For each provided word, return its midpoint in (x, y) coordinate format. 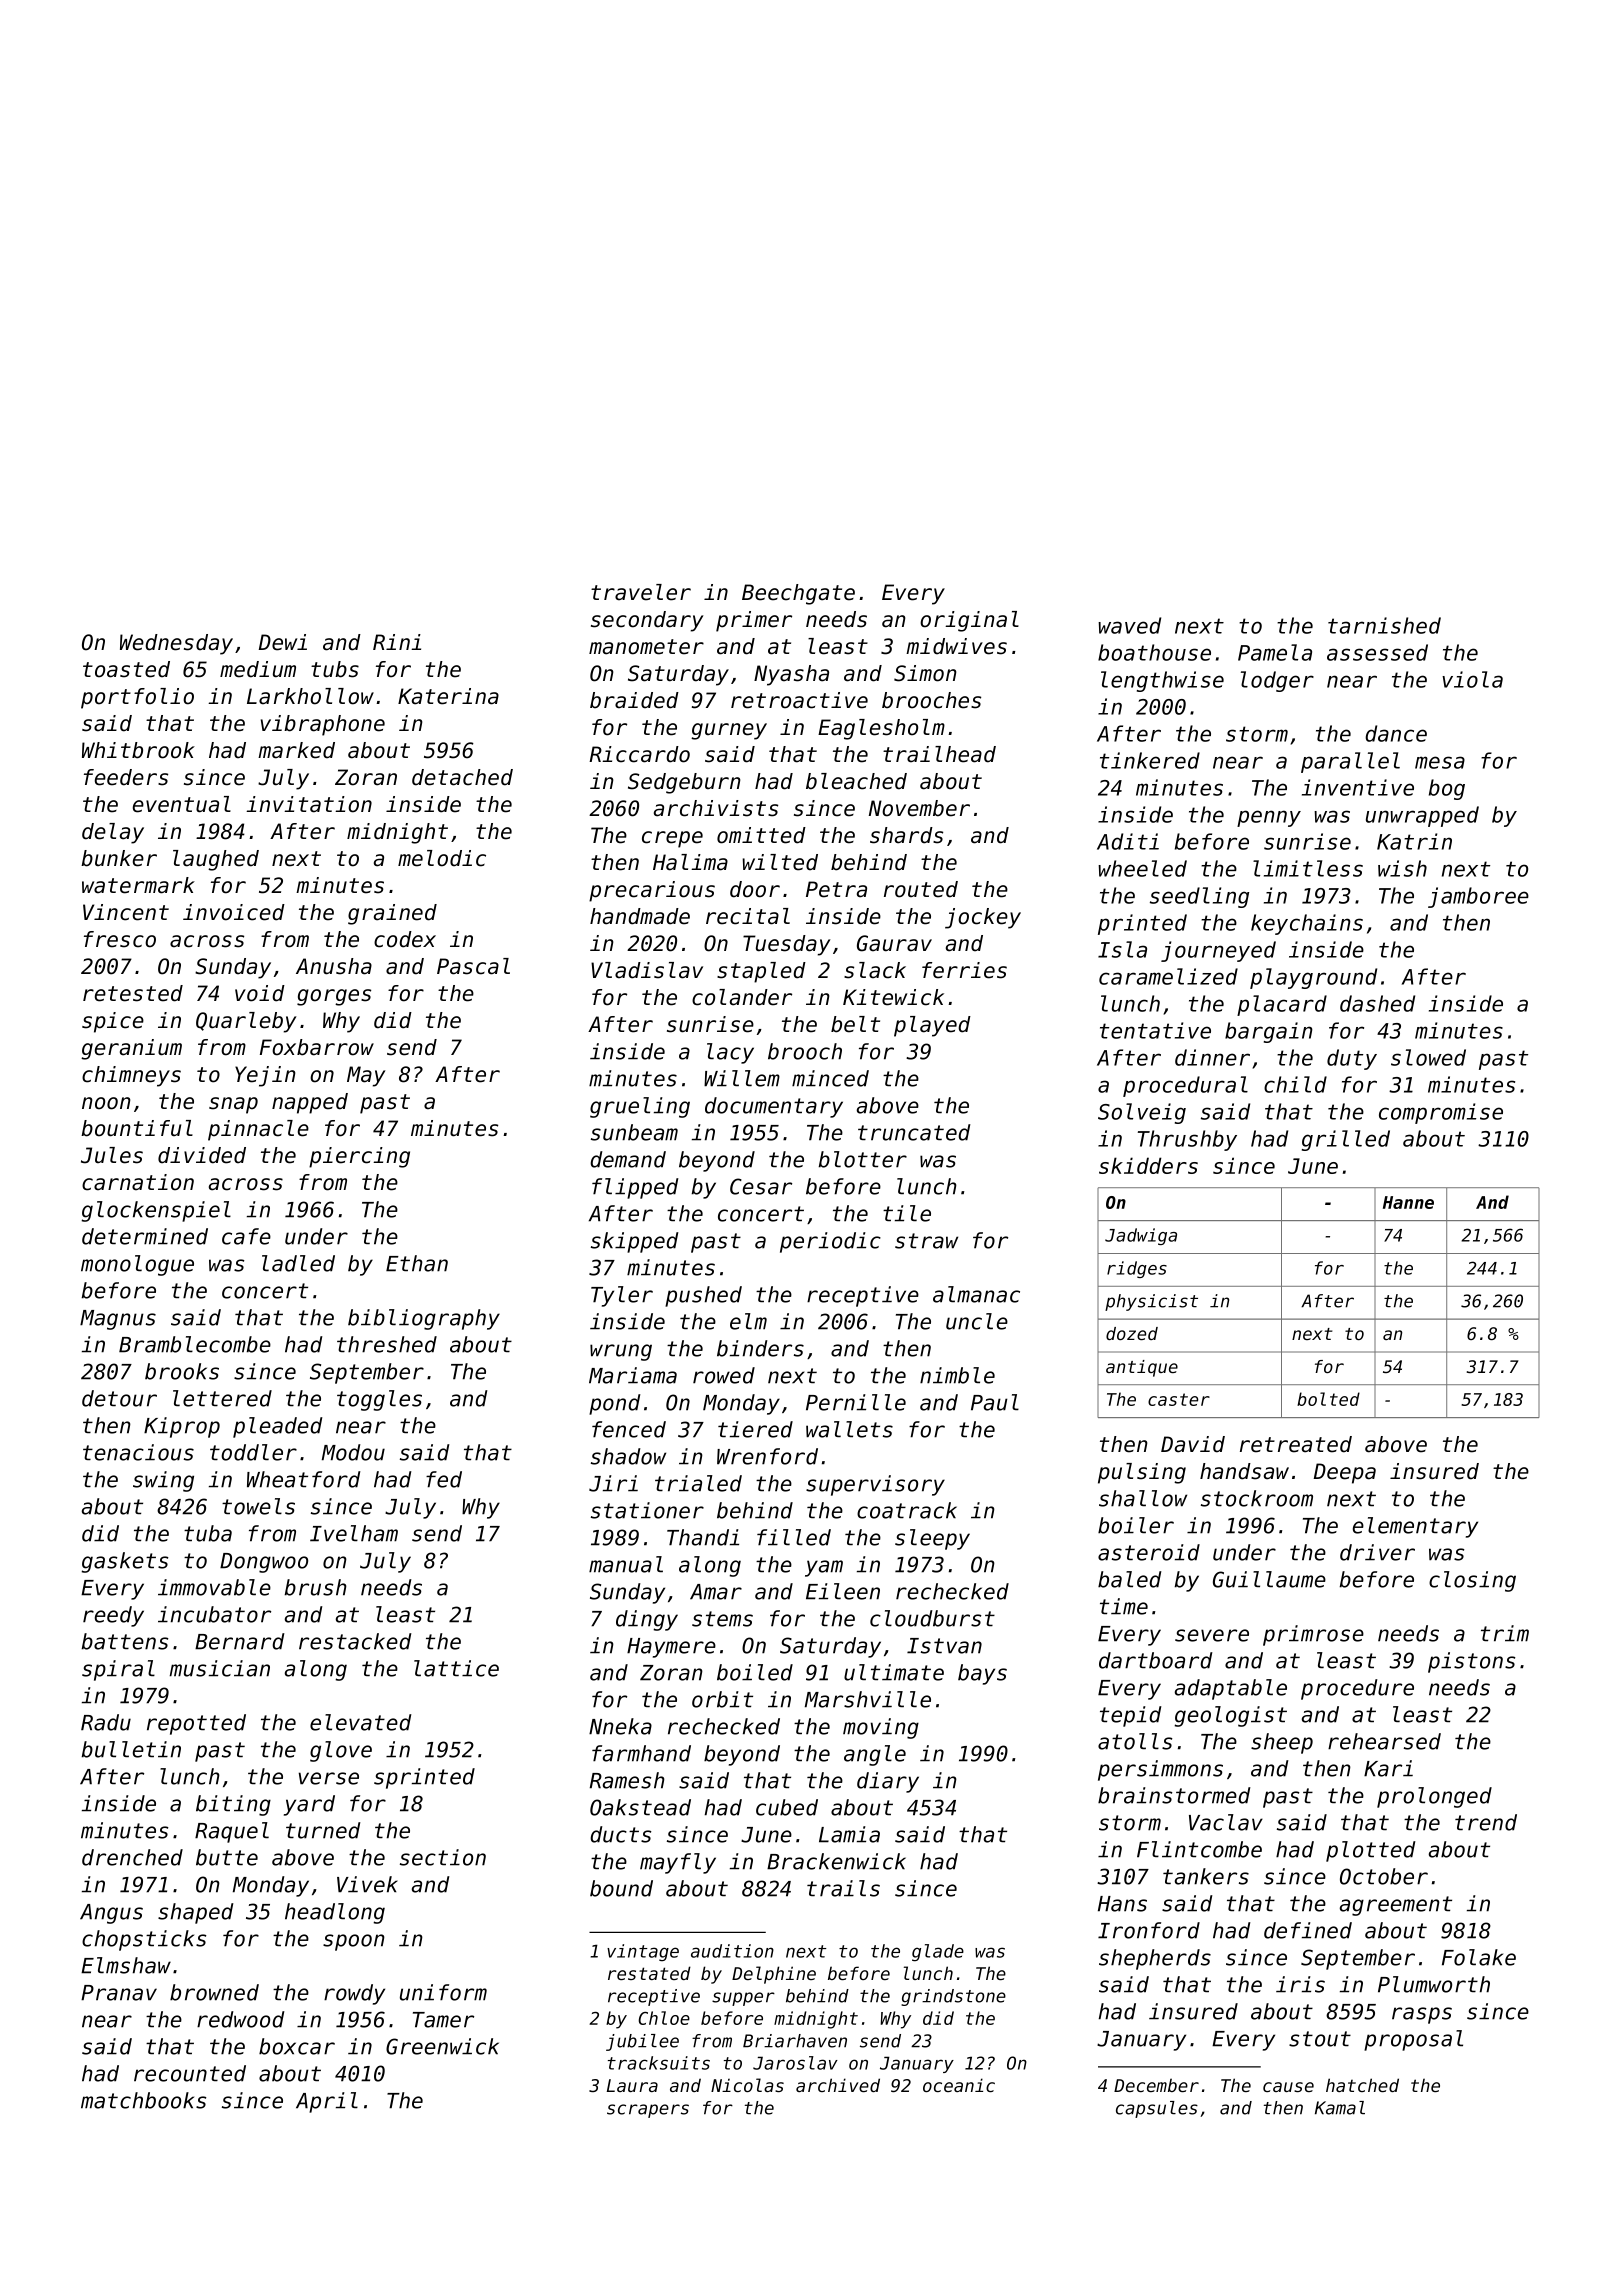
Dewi (283, 642)
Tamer (443, 2020)
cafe (246, 1236)
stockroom (1257, 1498)
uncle (977, 1321)
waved (1129, 625)
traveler (641, 592)
